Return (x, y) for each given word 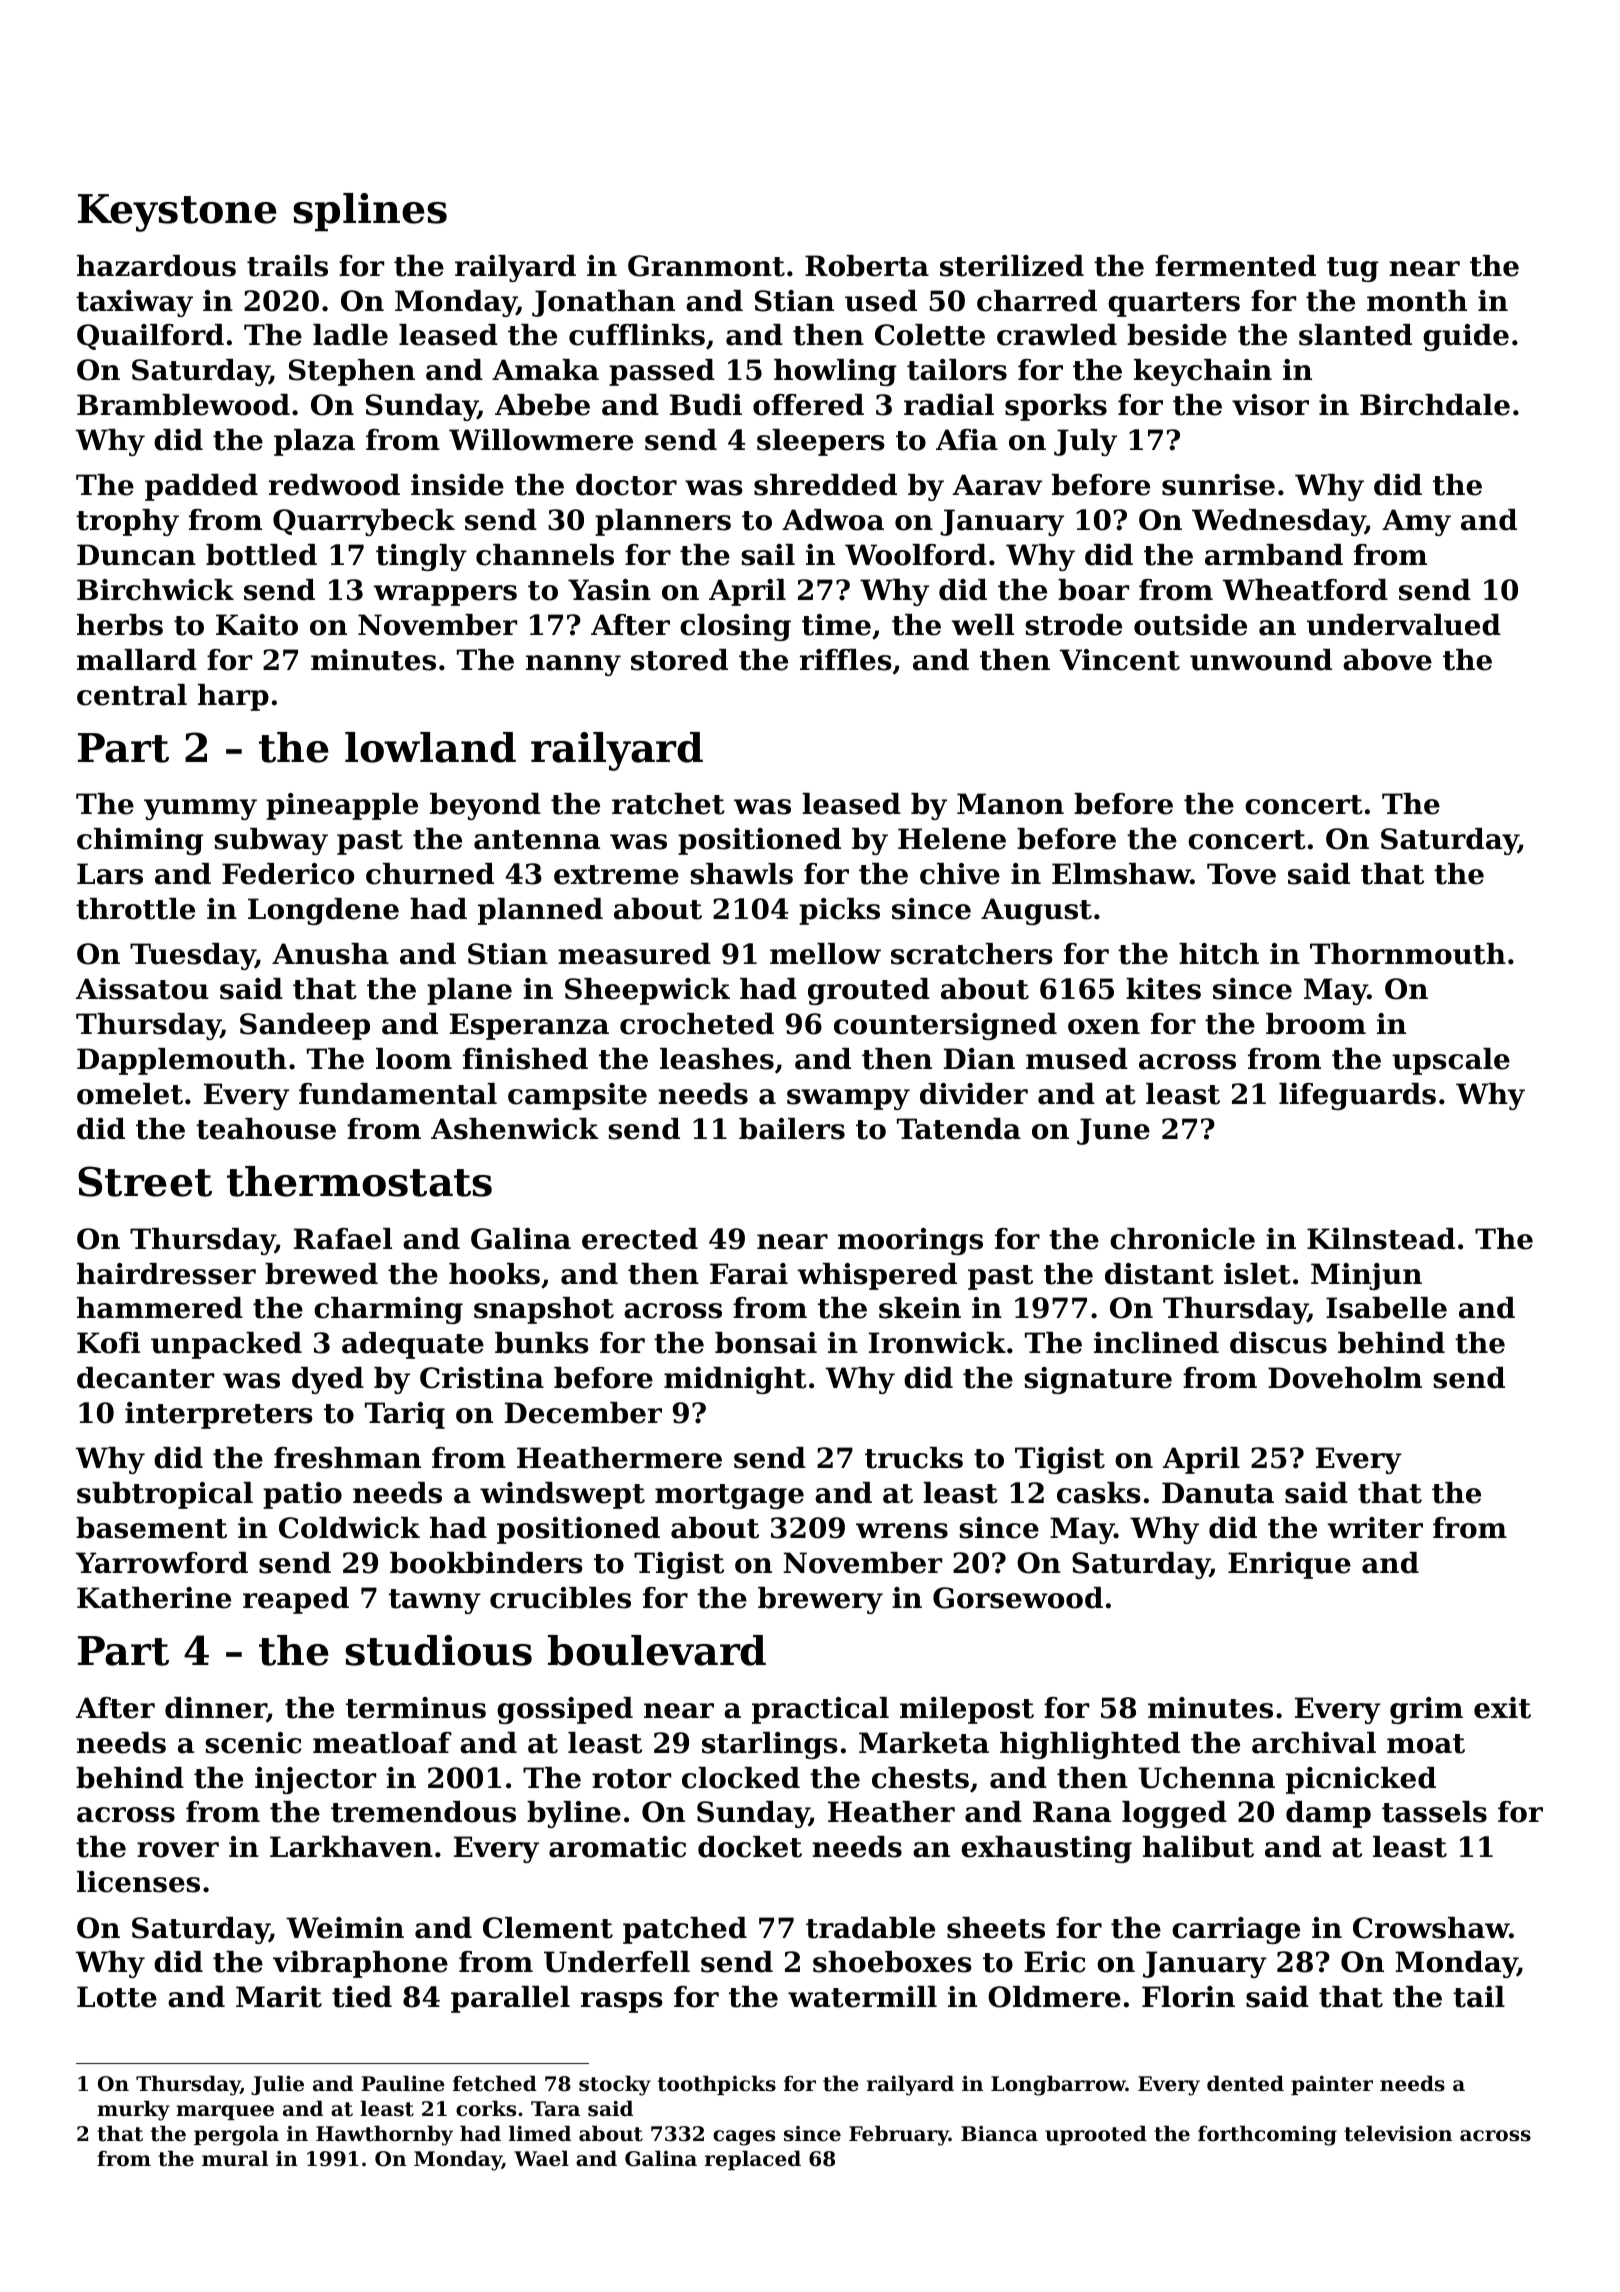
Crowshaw (1431, 1928)
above (1387, 660)
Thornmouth (1408, 954)
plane (469, 991)
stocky (615, 2085)
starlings (770, 1745)
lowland (430, 747)
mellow (825, 954)
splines (370, 212)
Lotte (117, 1997)
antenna (537, 840)
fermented (1235, 266)
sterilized (1012, 266)
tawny (435, 1601)
